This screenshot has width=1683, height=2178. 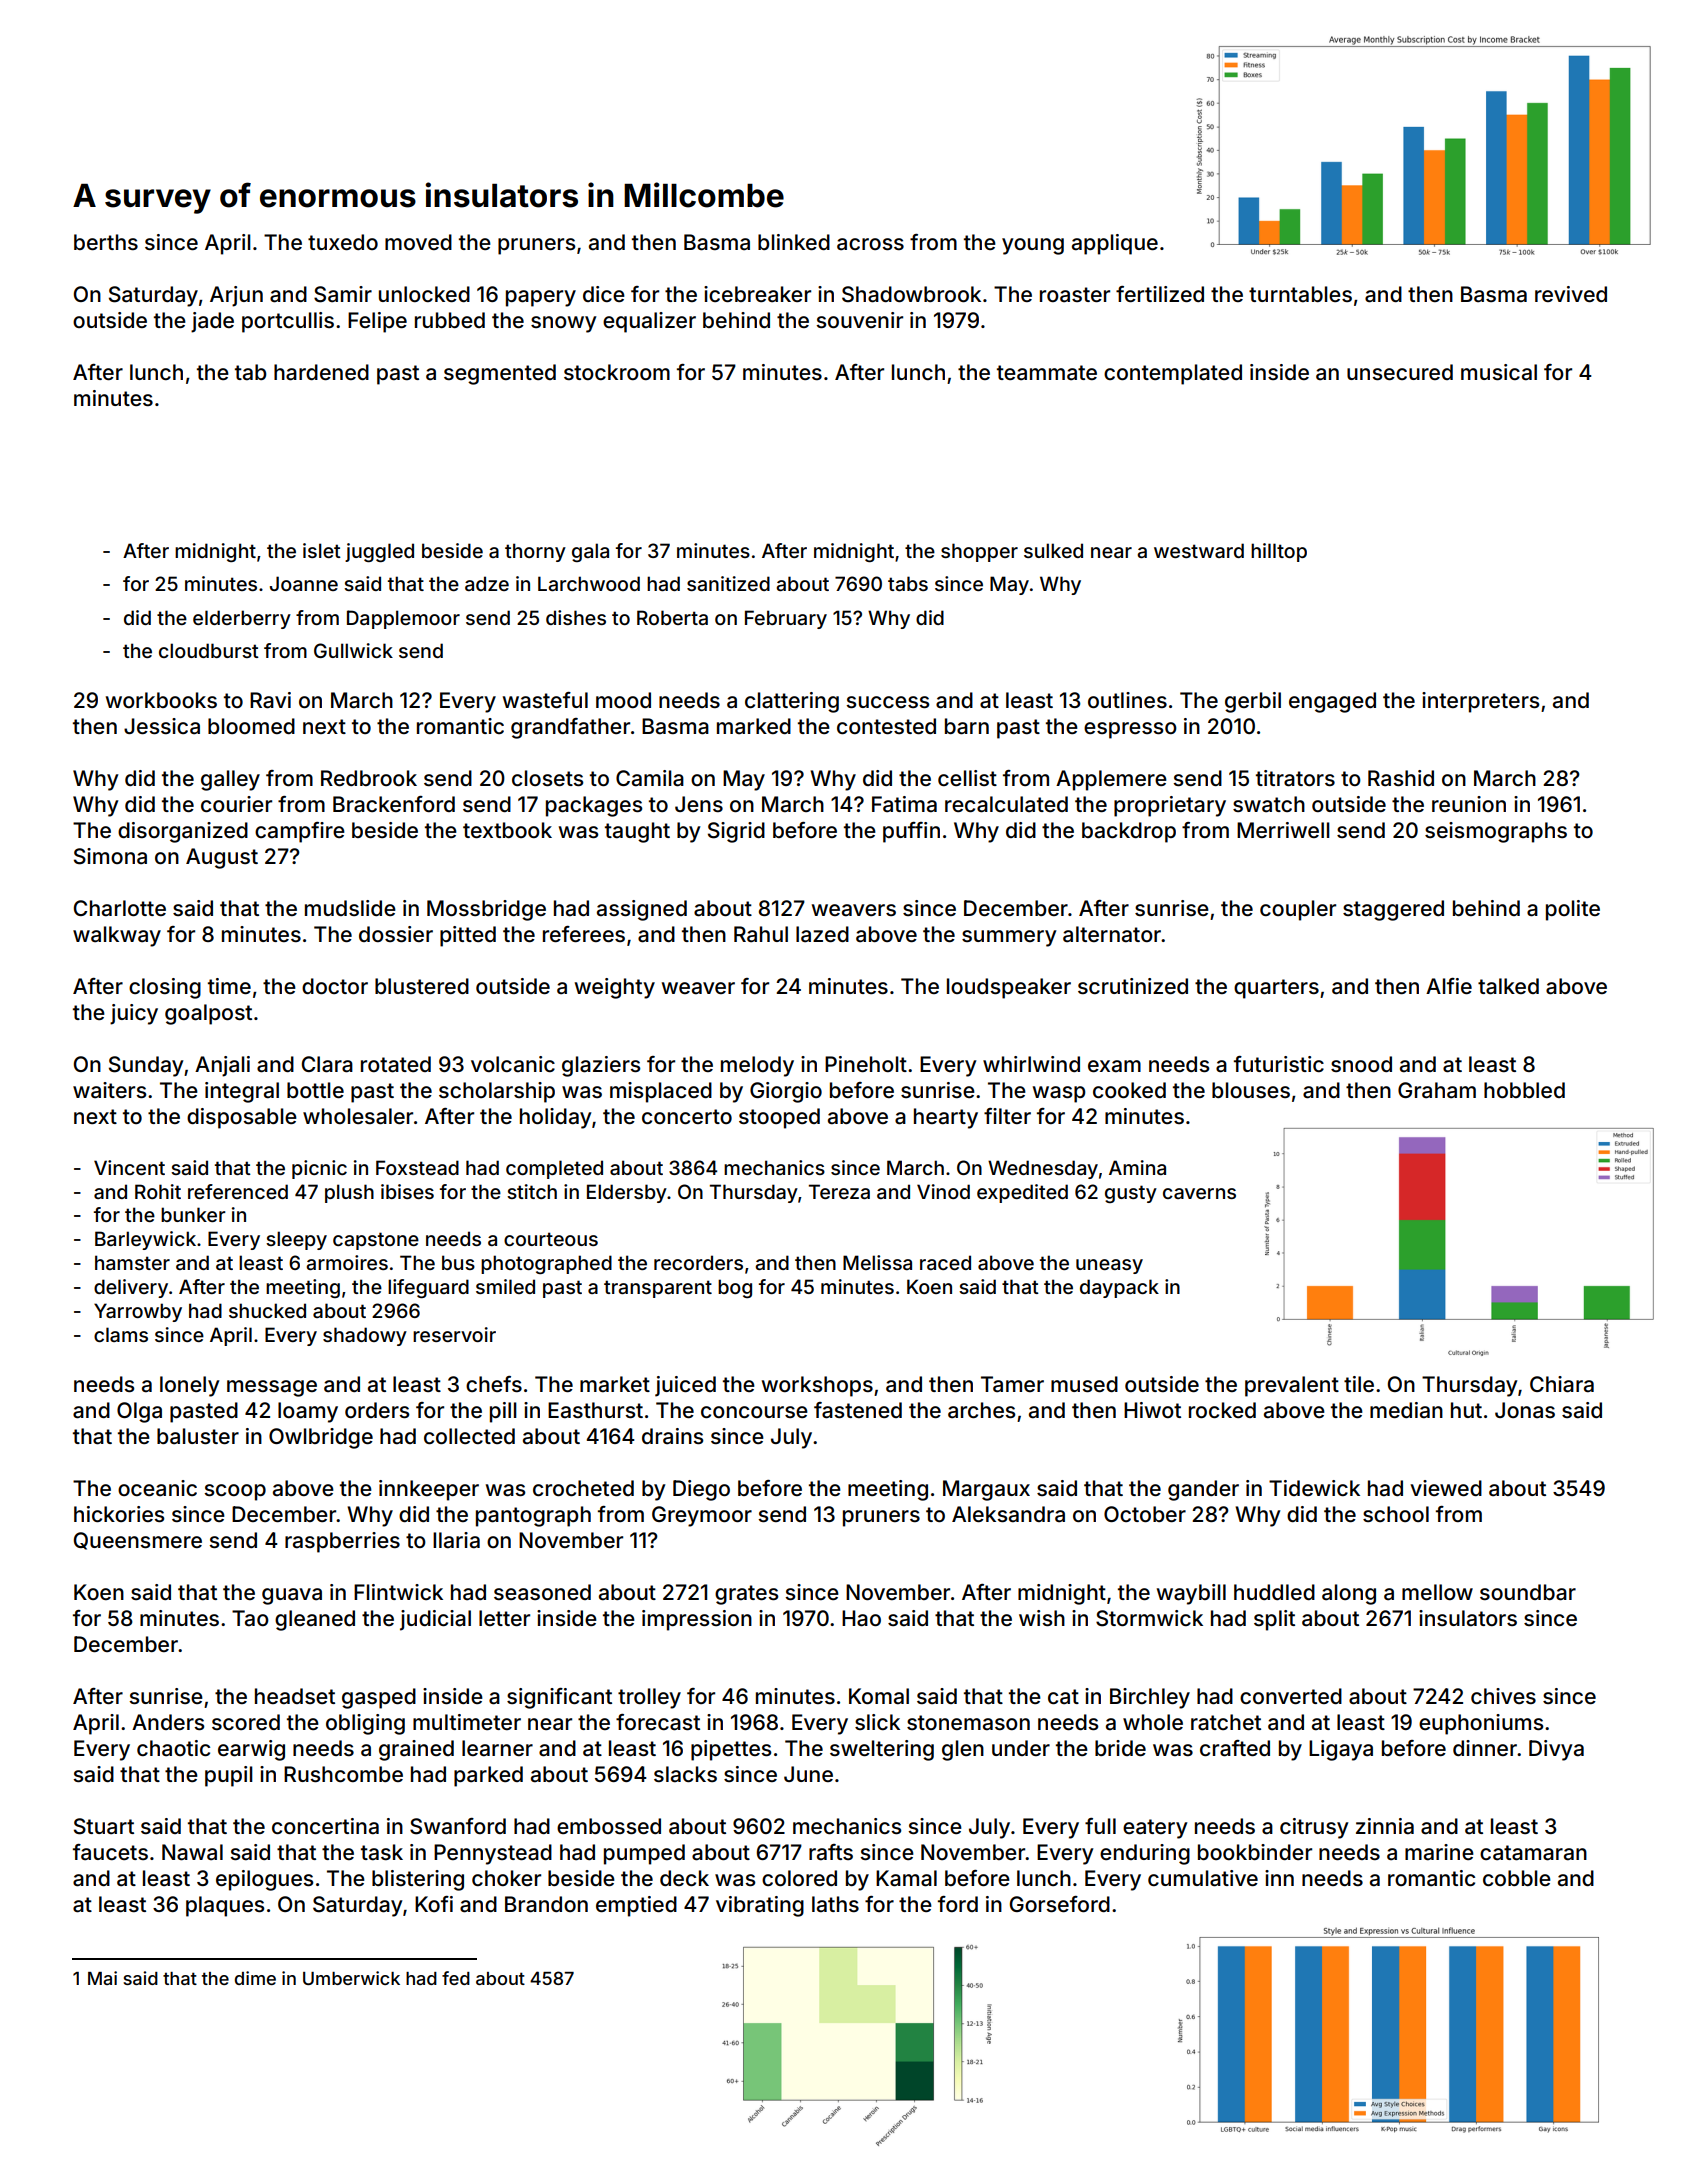 What do you see at coordinates (1562, 1384) in the screenshot?
I see `Chiara` at bounding box center [1562, 1384].
